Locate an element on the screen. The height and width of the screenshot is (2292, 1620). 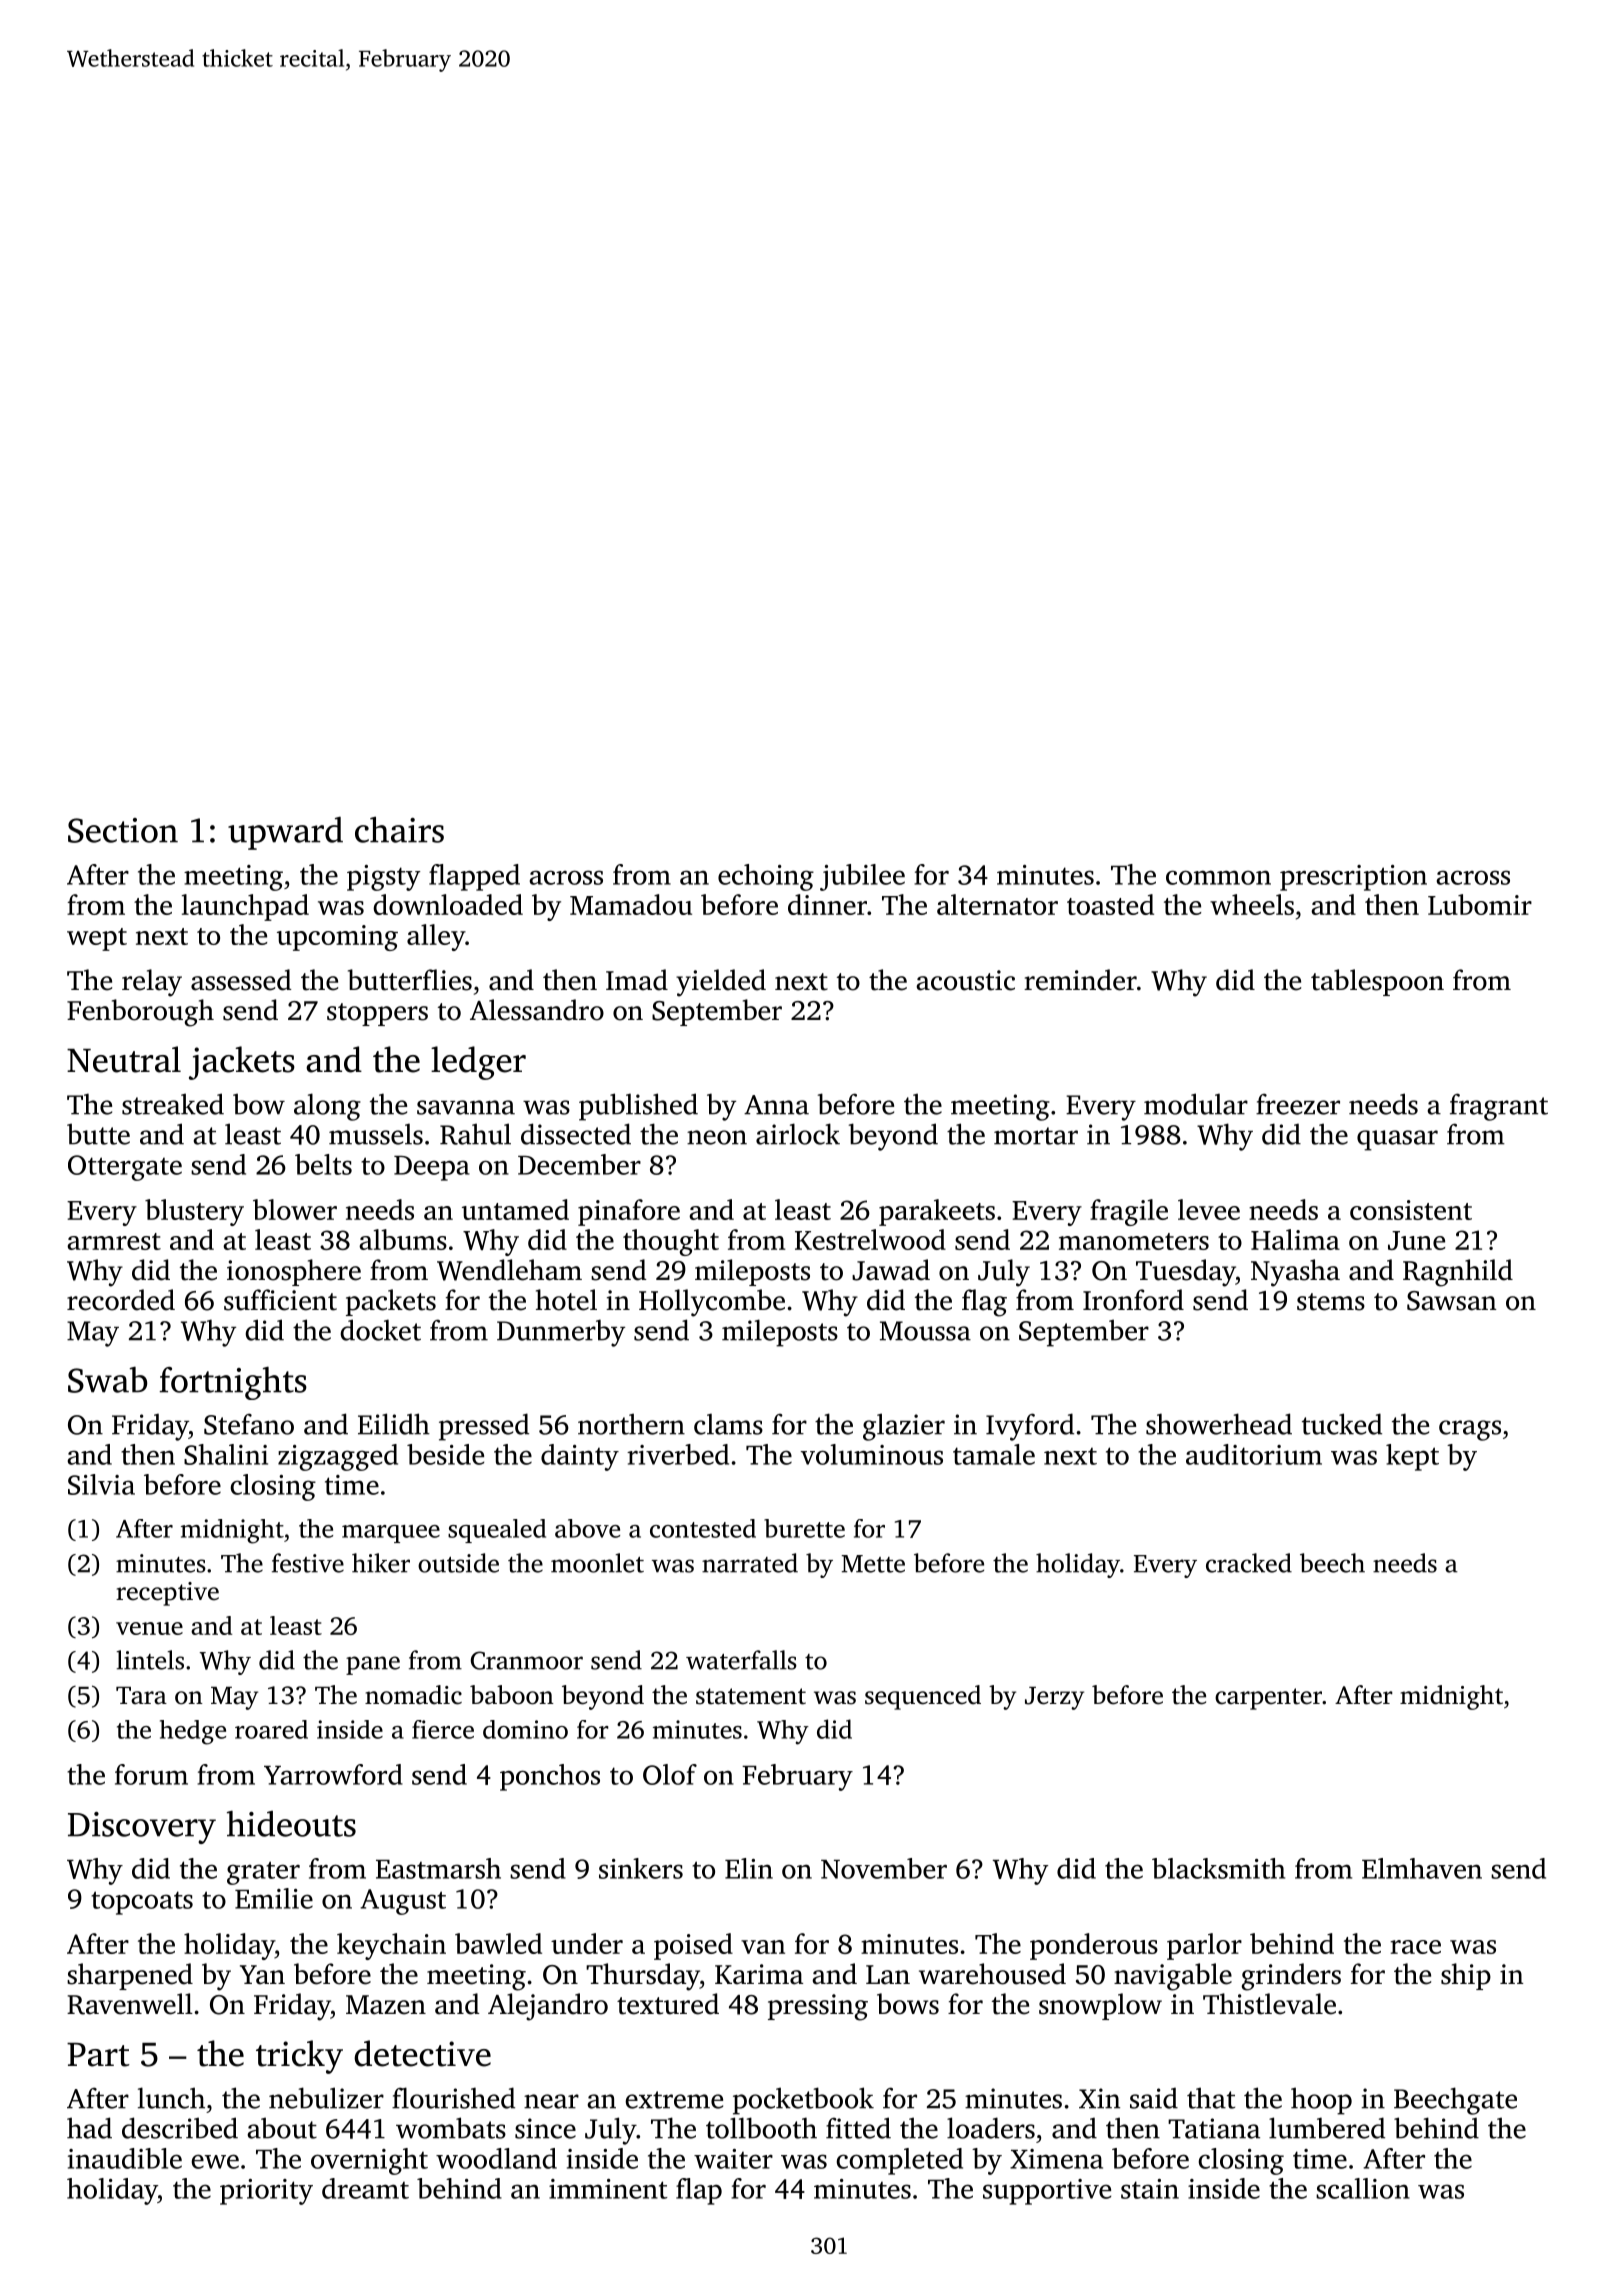
near is located at coordinates (551, 2101).
